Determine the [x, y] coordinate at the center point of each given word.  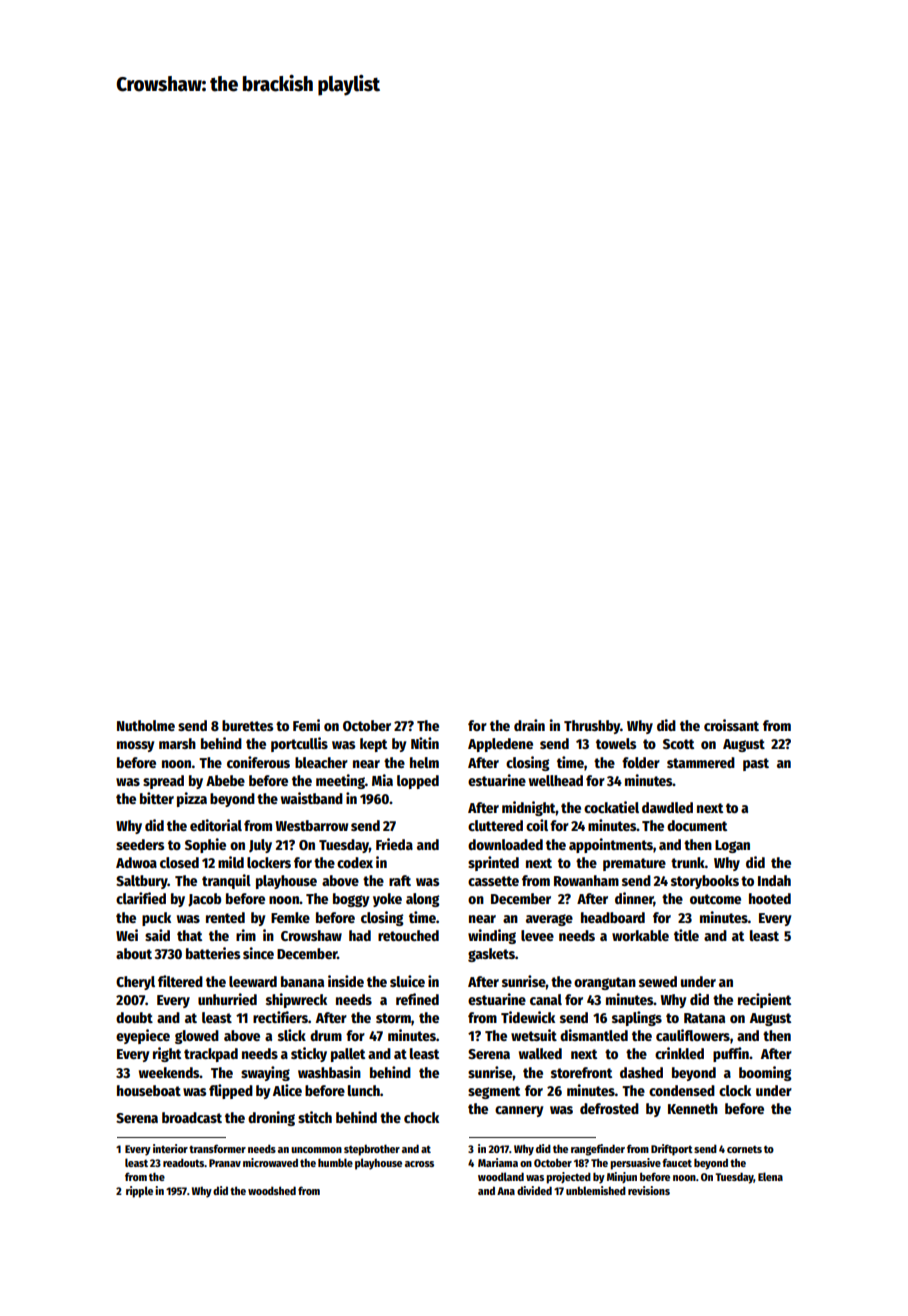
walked [540, 1053]
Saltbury [142, 882]
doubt [134, 1017]
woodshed [272, 1190]
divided [534, 1190]
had [360, 935]
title [686, 935]
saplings [637, 1018]
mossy [135, 746]
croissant [731, 725]
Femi [306, 725]
